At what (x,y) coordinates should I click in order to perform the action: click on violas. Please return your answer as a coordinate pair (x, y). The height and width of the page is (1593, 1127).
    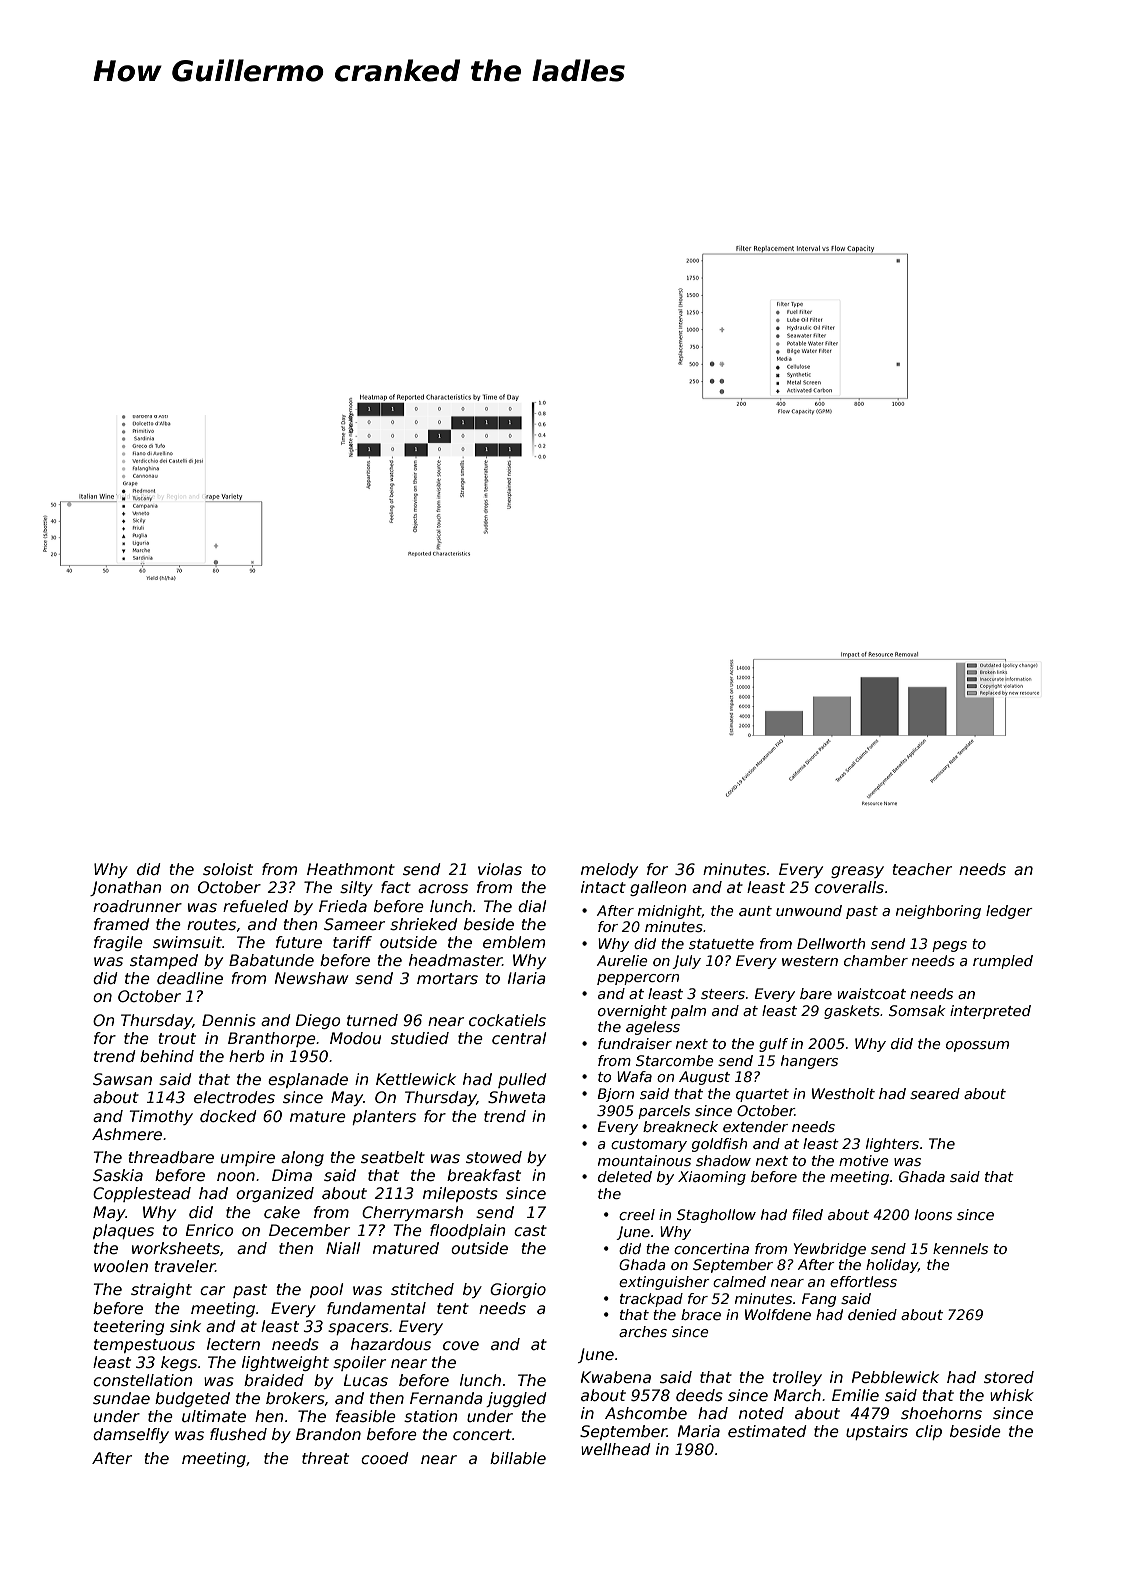
    Looking at the image, I should click on (500, 869).
